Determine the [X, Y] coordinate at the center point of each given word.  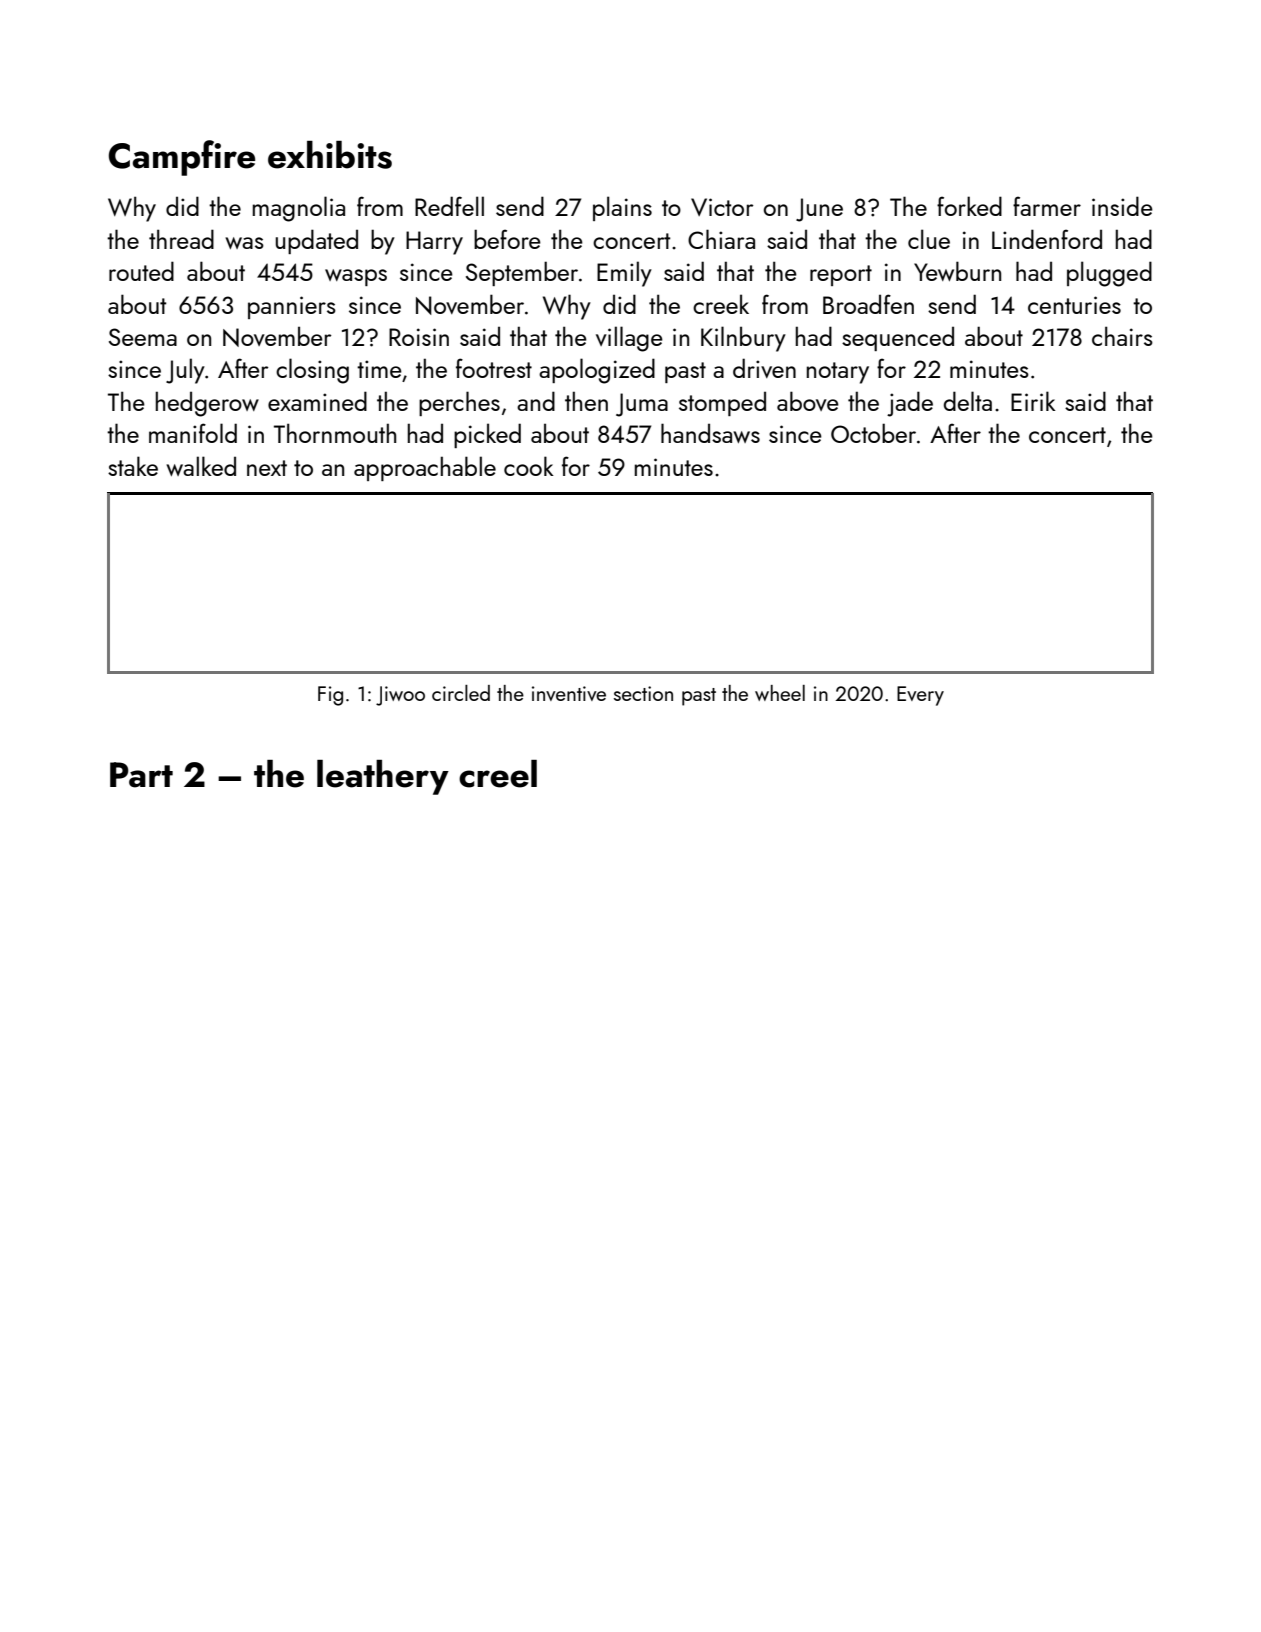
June [819, 210]
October [873, 433]
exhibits [330, 155]
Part [141, 775]
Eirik [1033, 401]
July [185, 371]
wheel [780, 693]
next [267, 468]
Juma [642, 405]
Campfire [182, 158]
